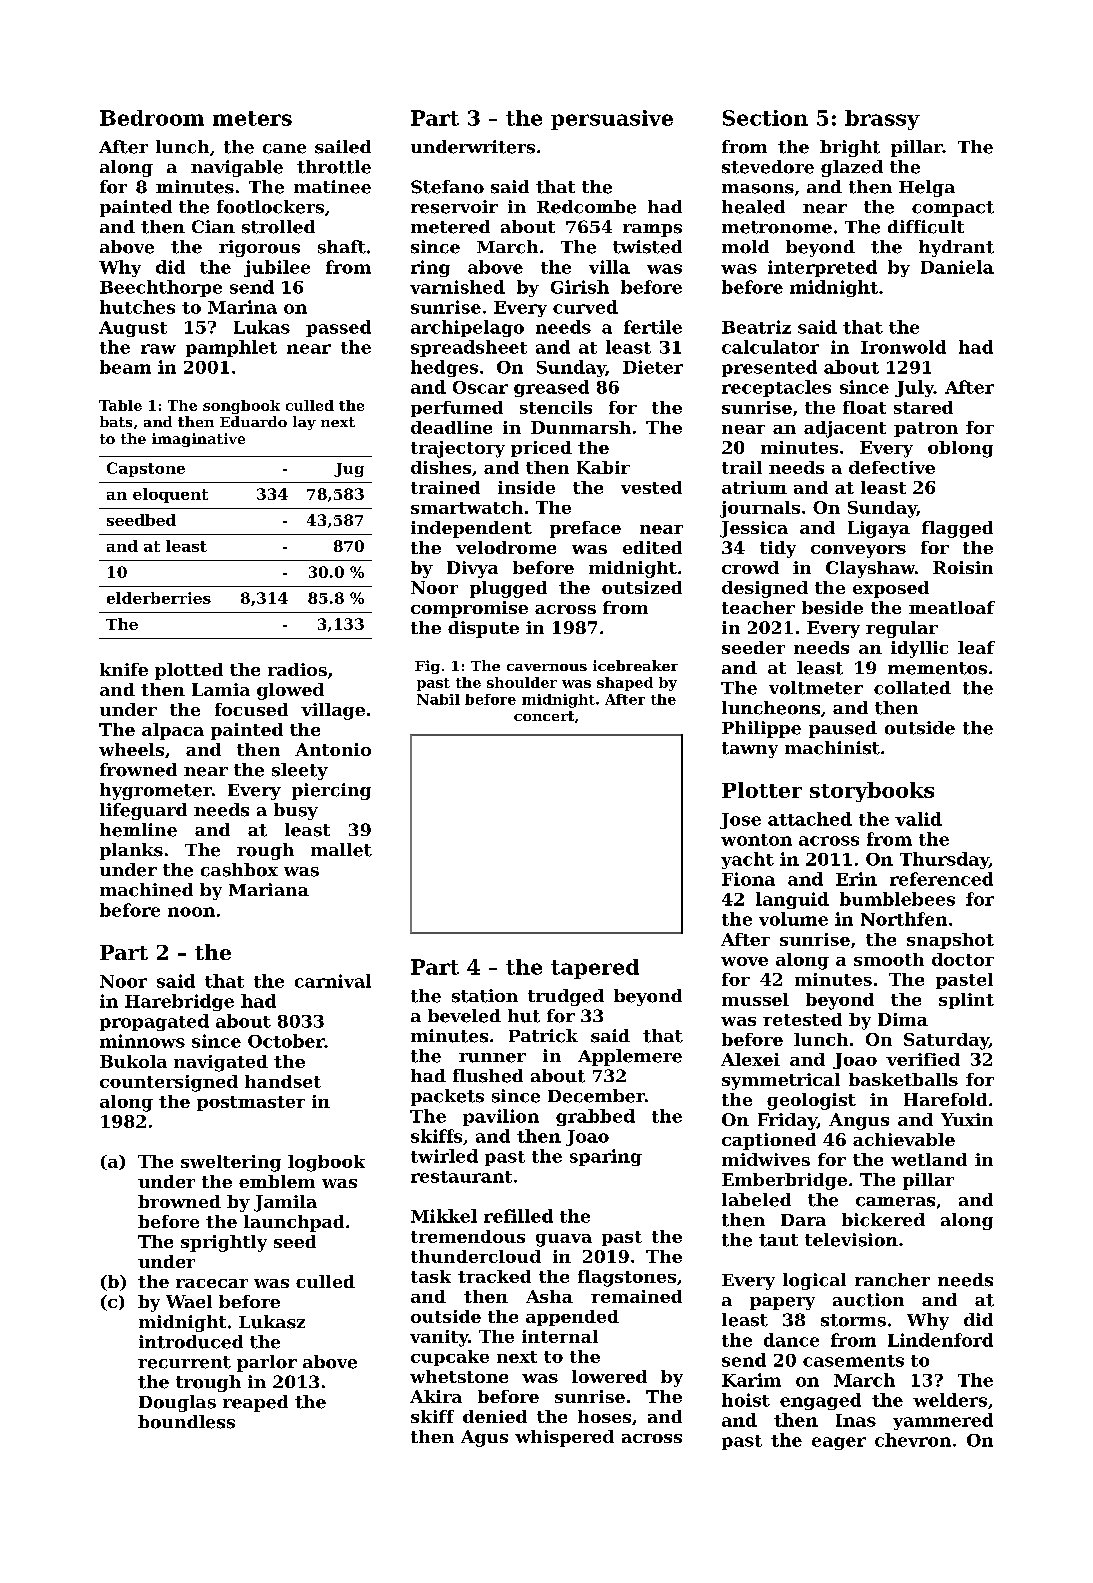  I want to click on parlor, so click(267, 1363).
